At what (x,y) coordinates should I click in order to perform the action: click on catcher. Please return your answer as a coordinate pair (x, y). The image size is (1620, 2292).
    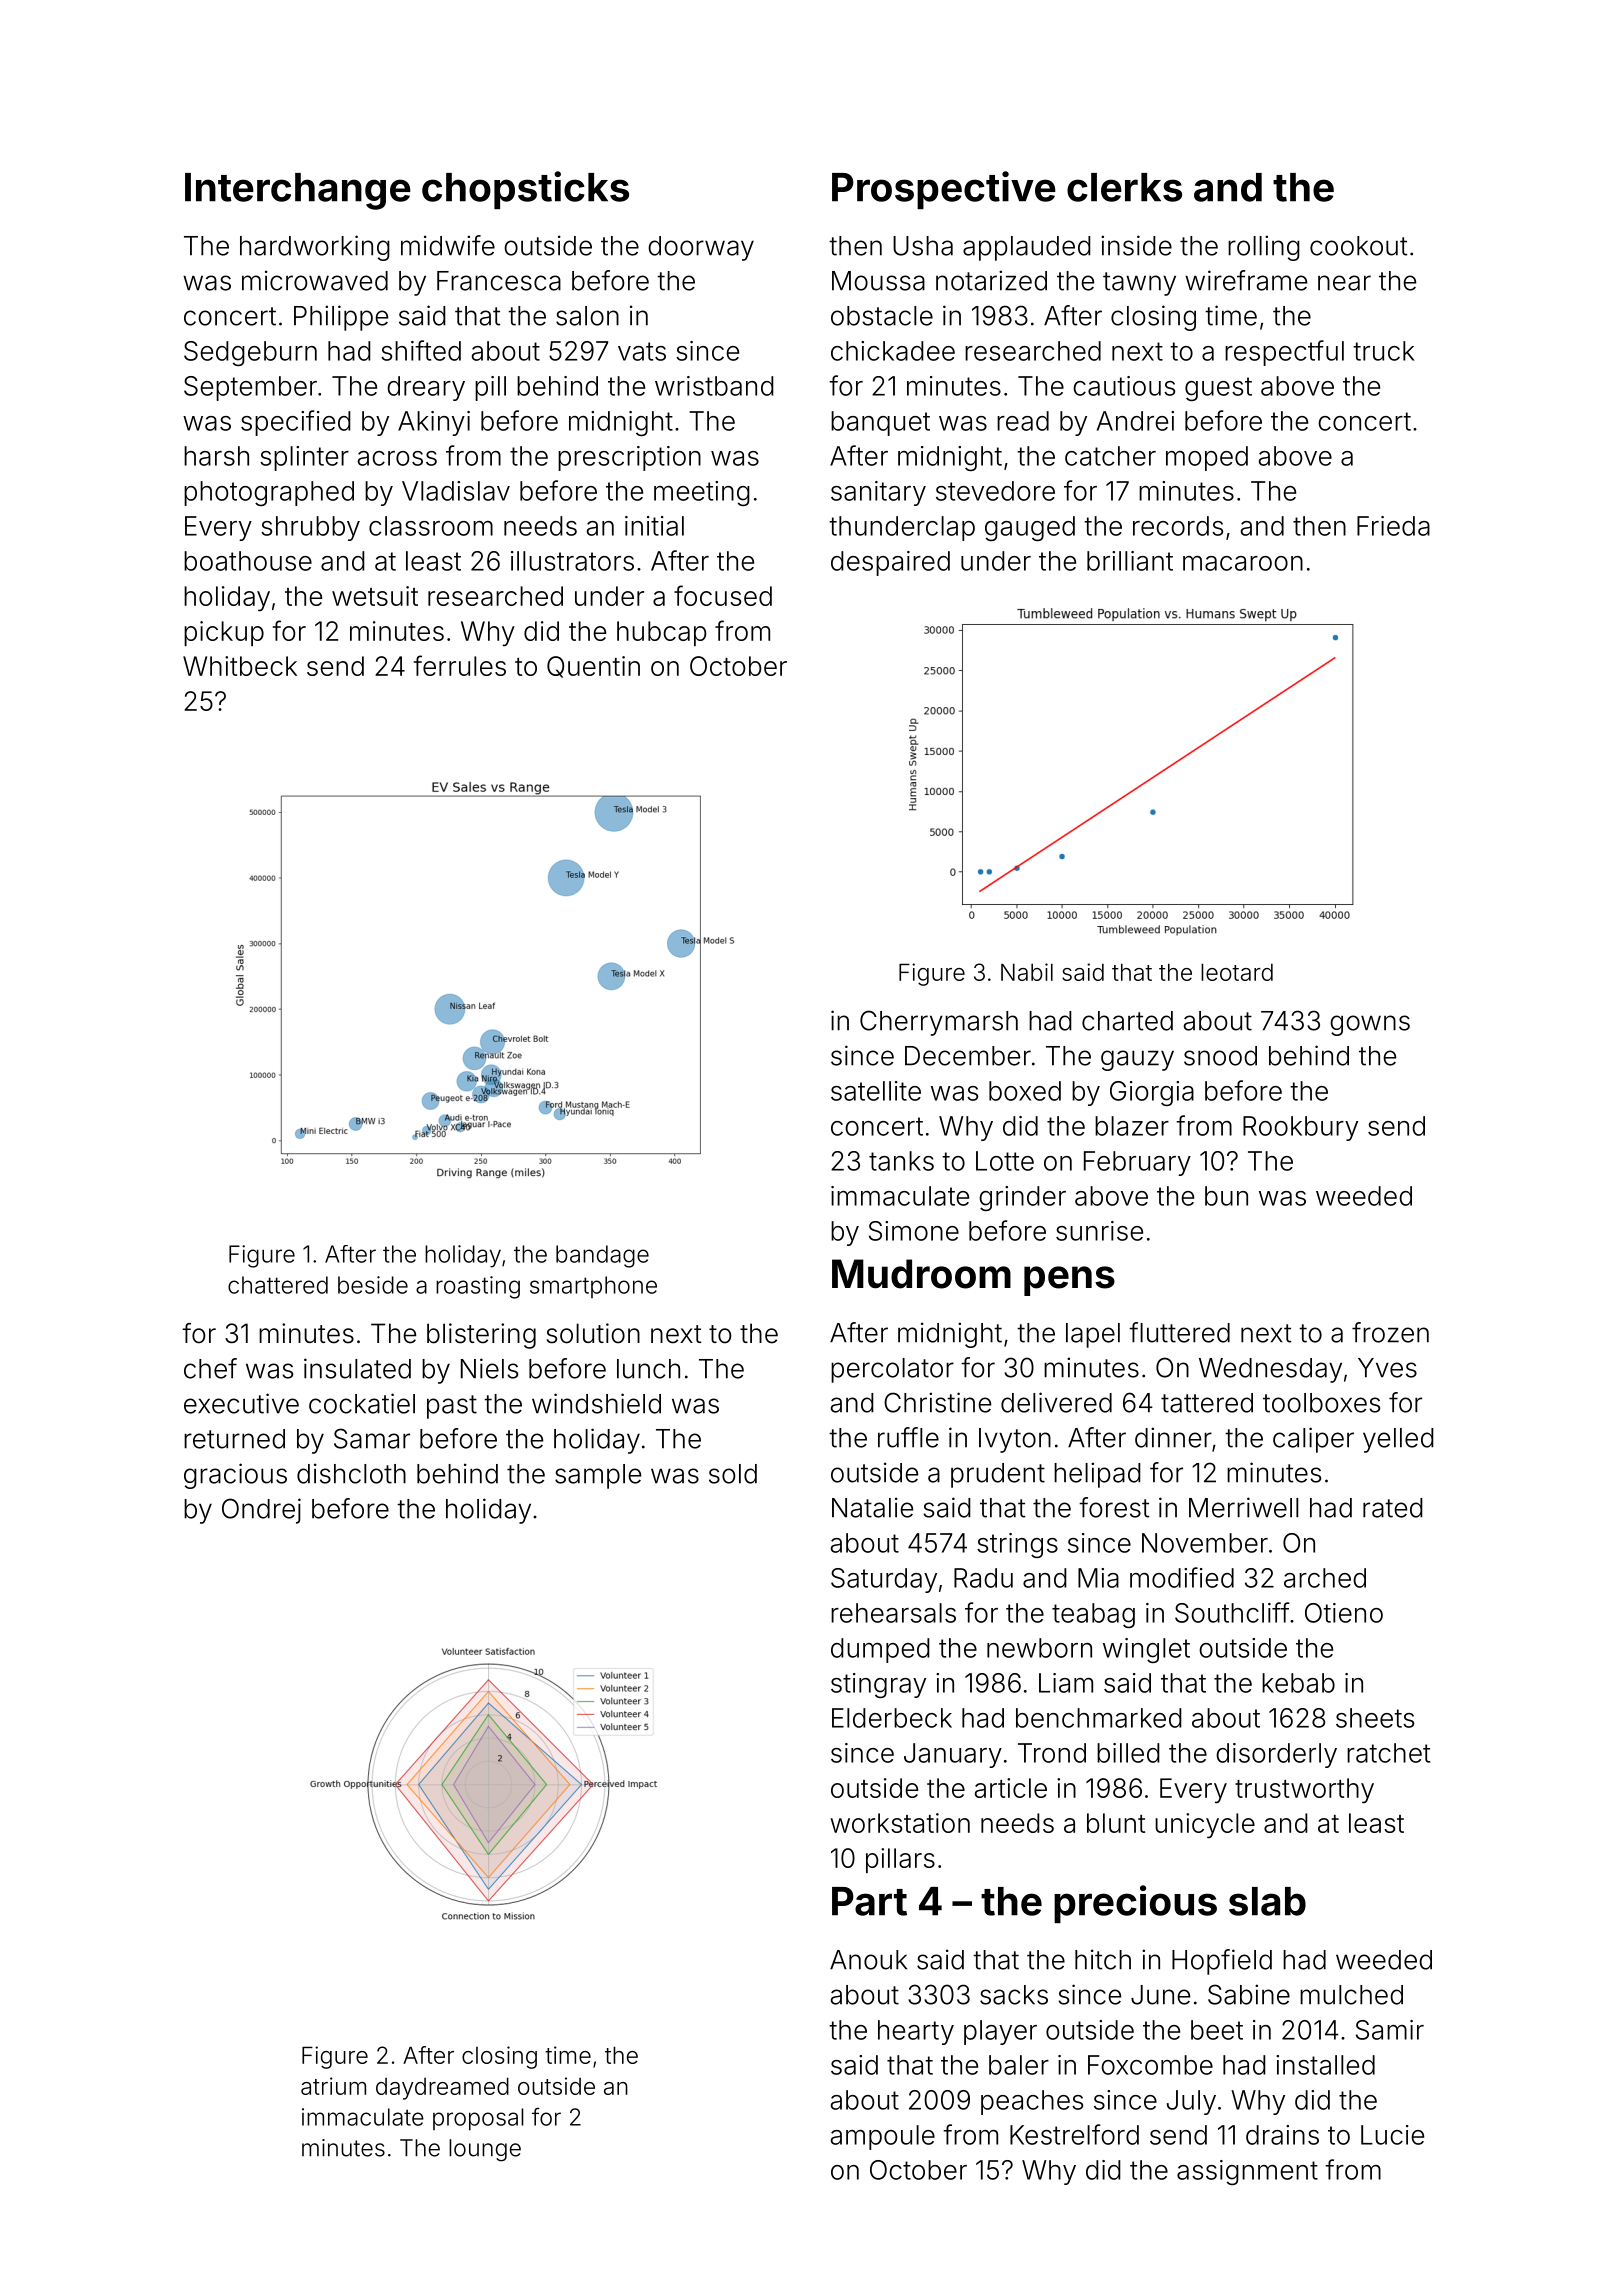
    Looking at the image, I should click on (1110, 456).
